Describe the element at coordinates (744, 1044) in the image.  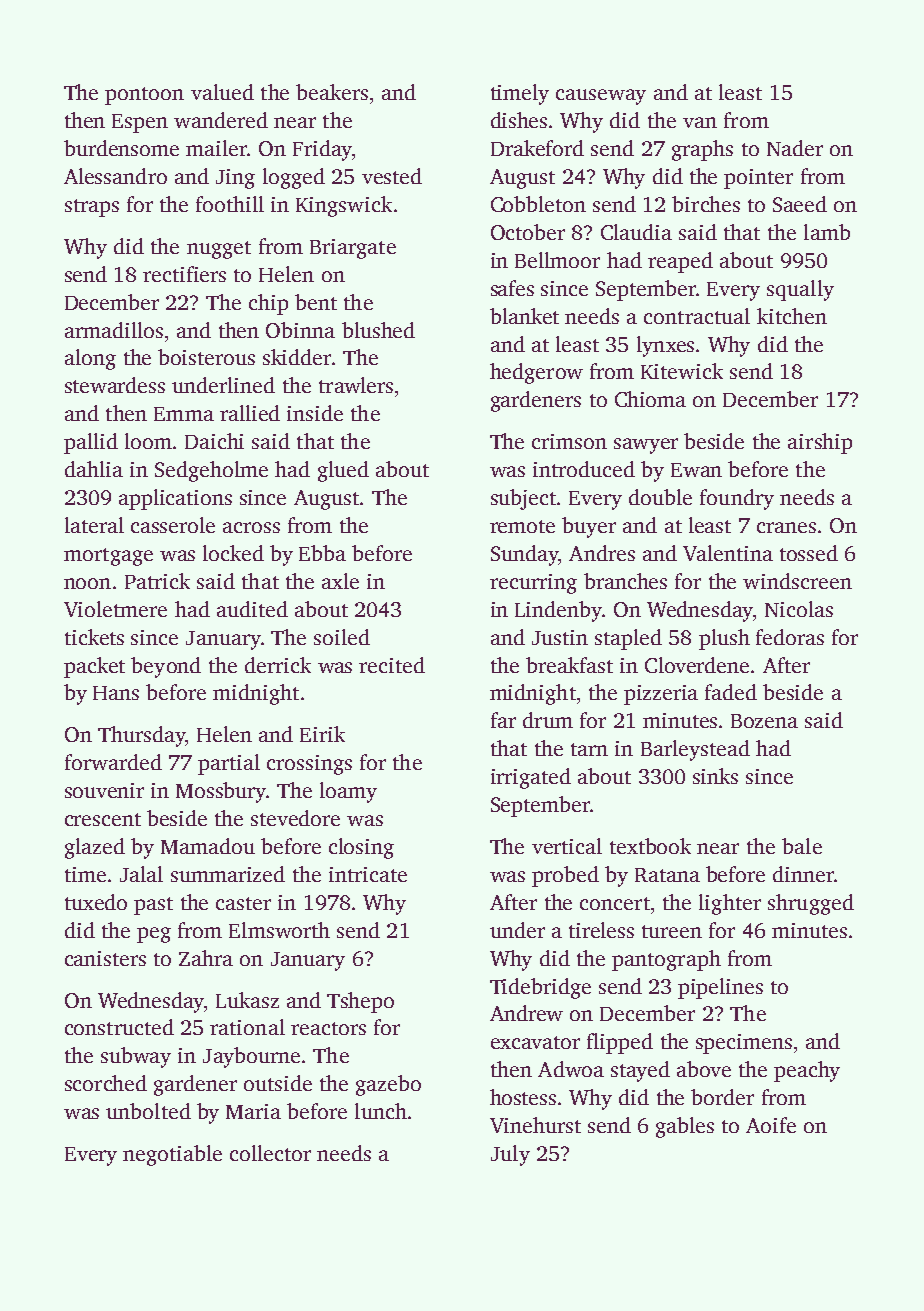
I see `specimens` at that location.
